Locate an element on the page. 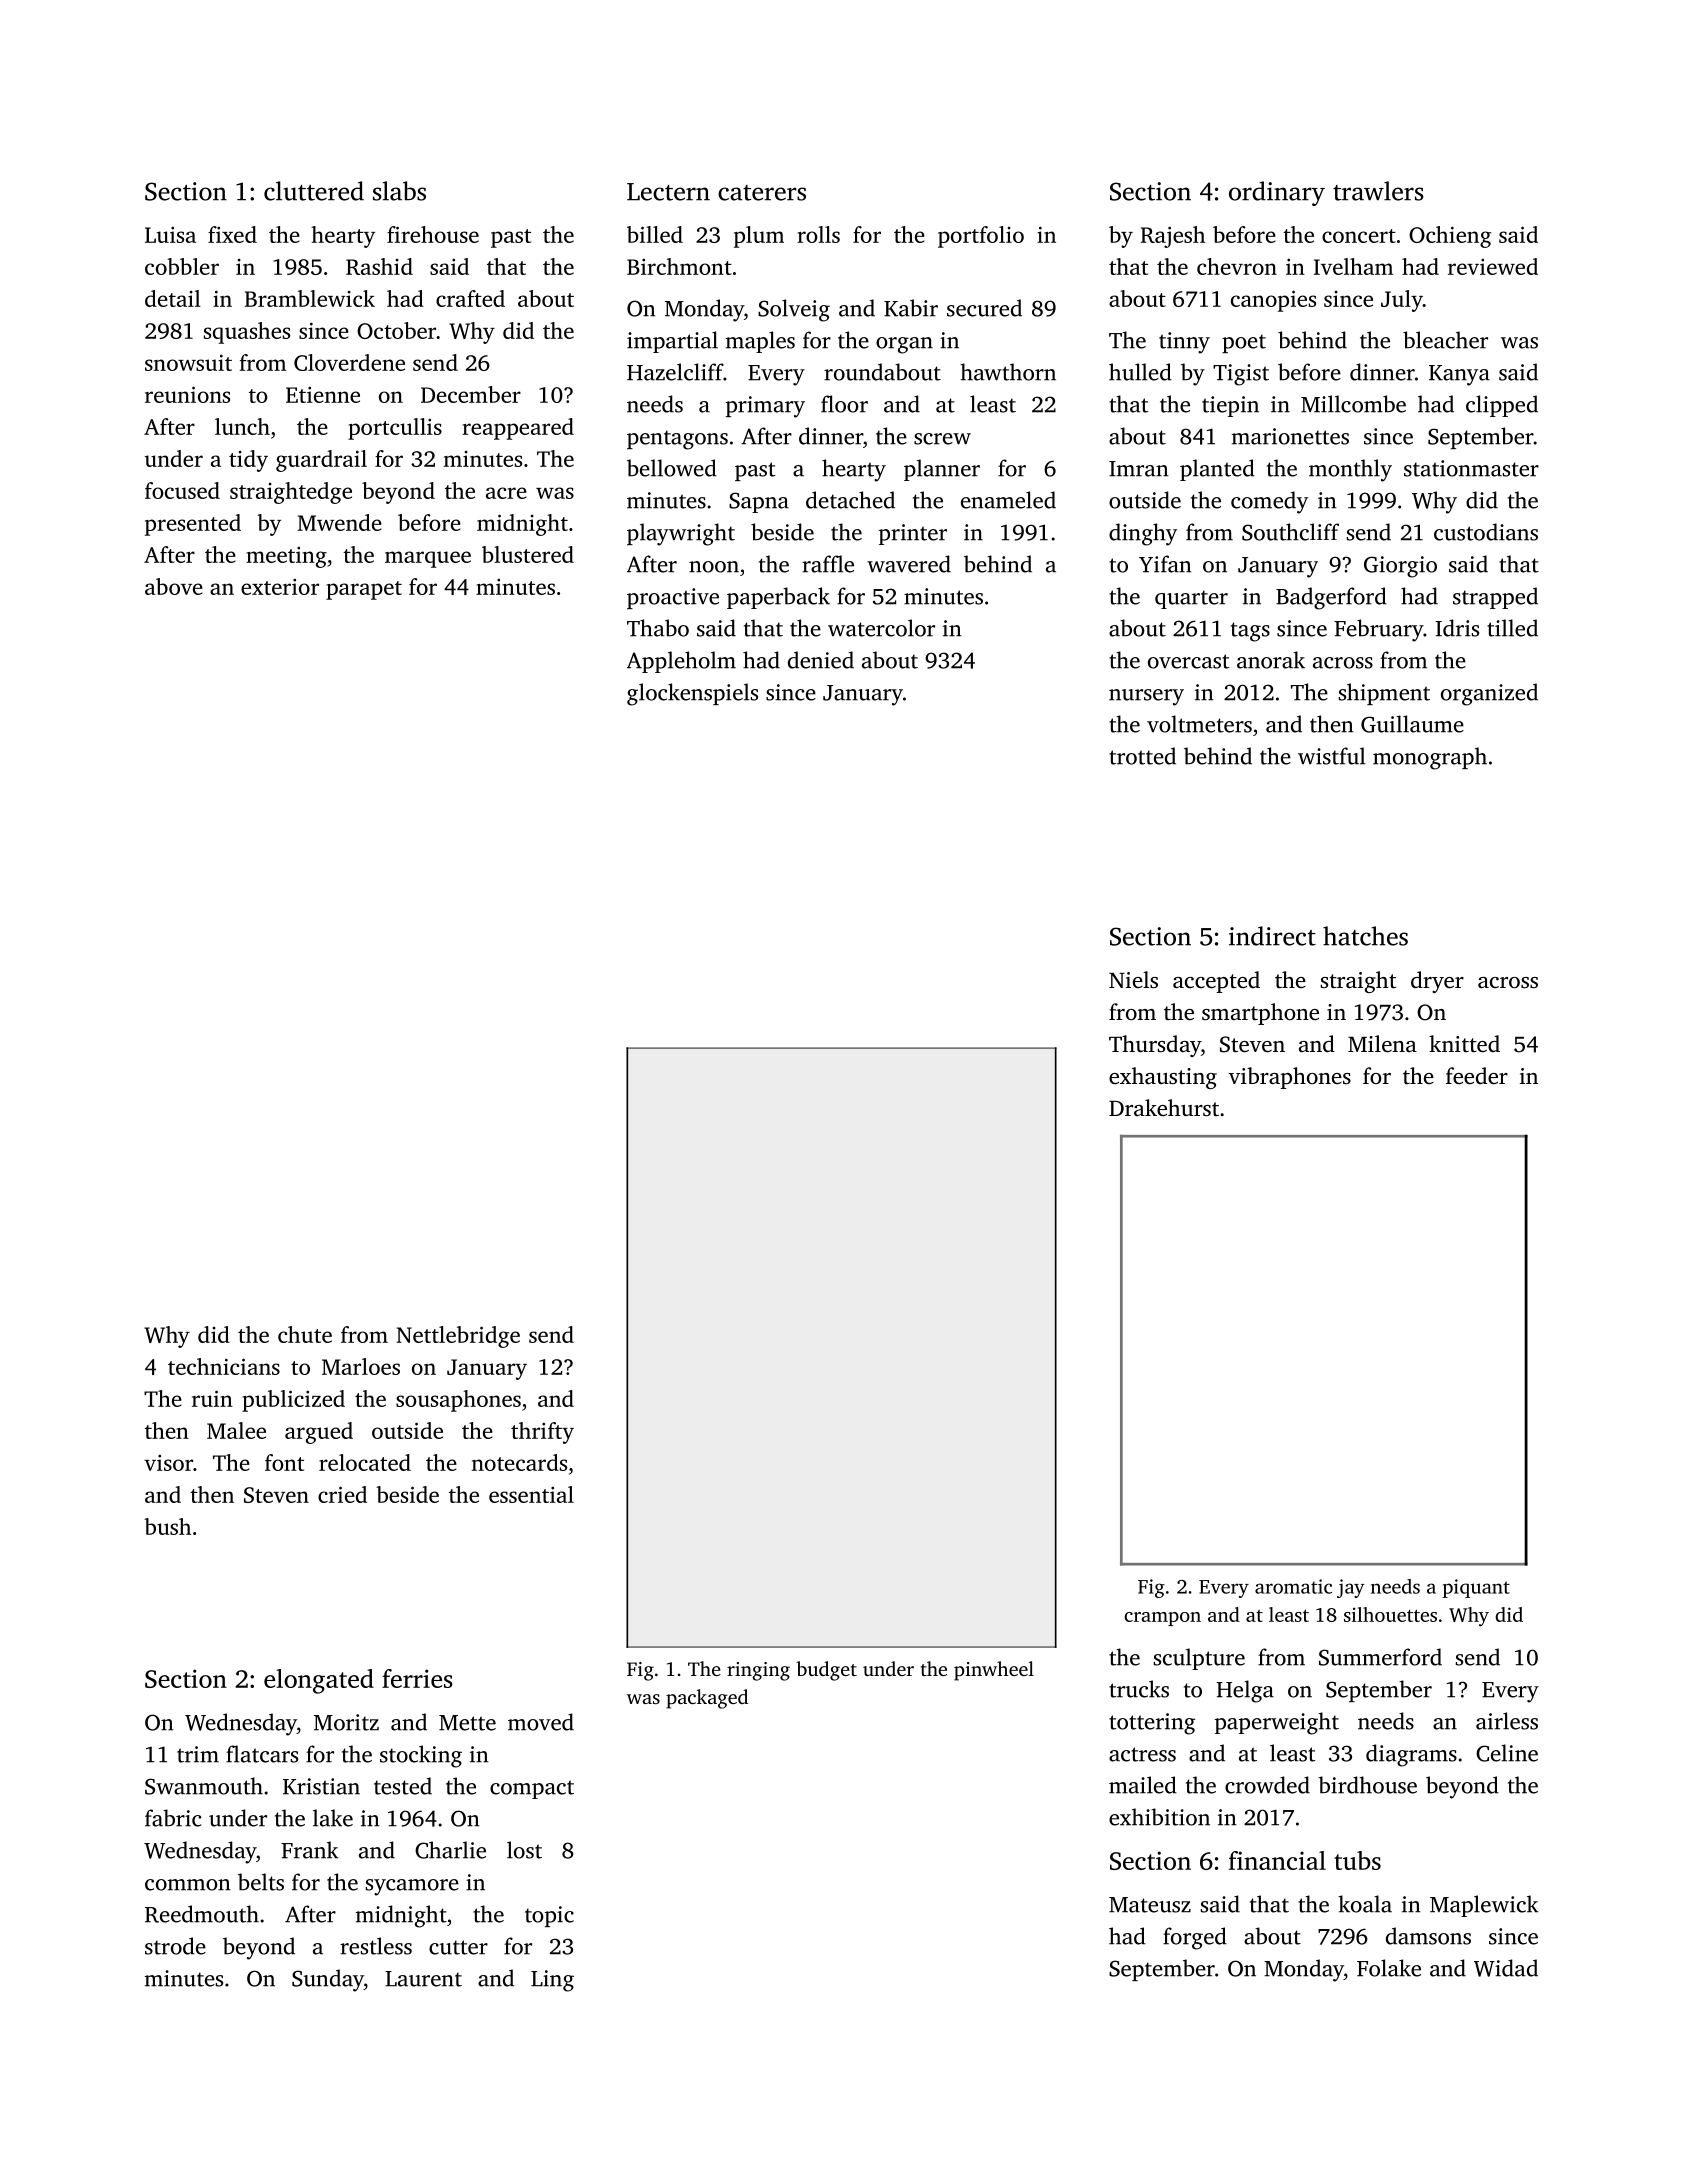 Image resolution: width=1683 pixels, height=2178 pixels. firehouse is located at coordinates (433, 234).
